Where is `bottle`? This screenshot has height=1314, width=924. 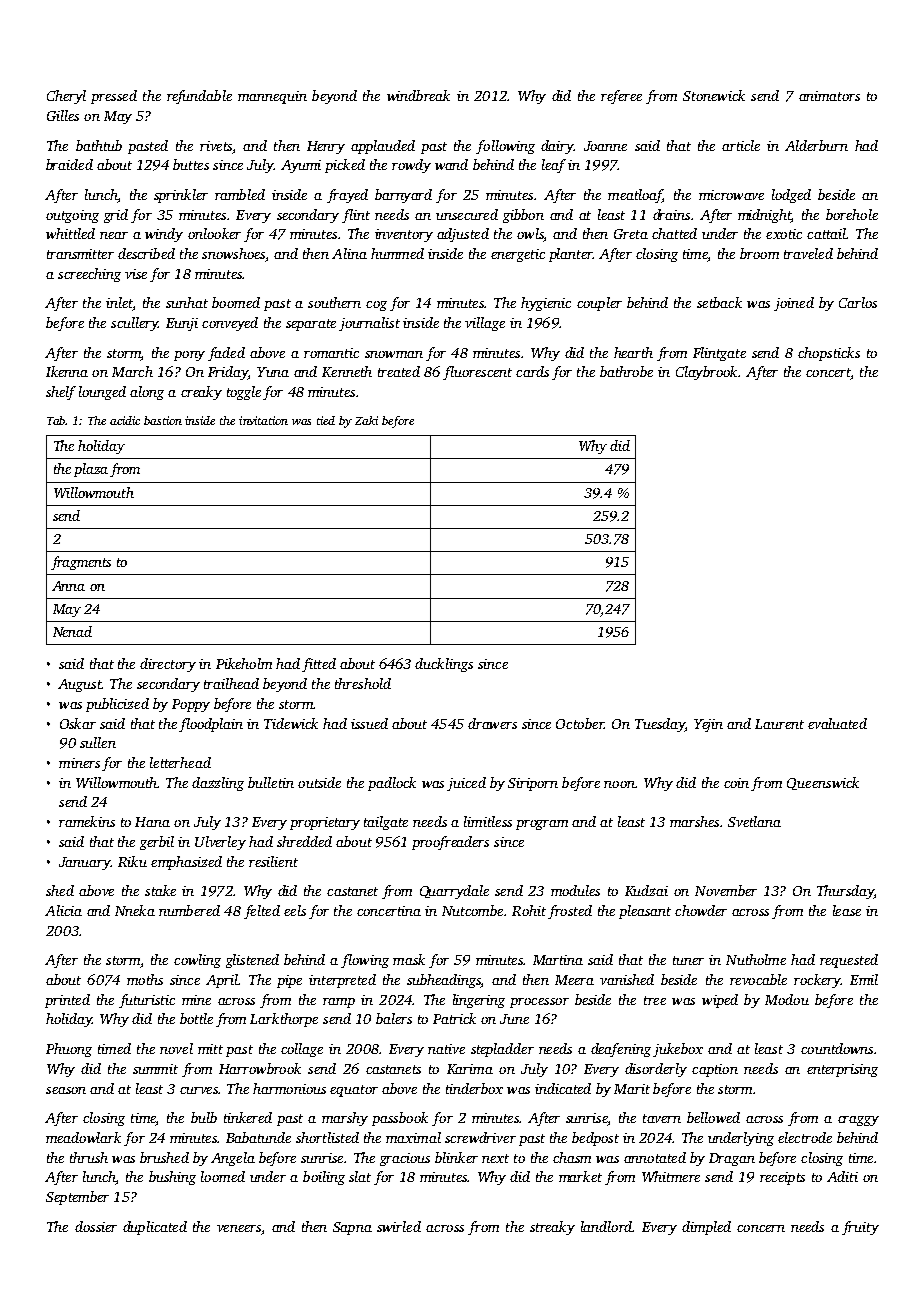
bottle is located at coordinates (196, 1018).
